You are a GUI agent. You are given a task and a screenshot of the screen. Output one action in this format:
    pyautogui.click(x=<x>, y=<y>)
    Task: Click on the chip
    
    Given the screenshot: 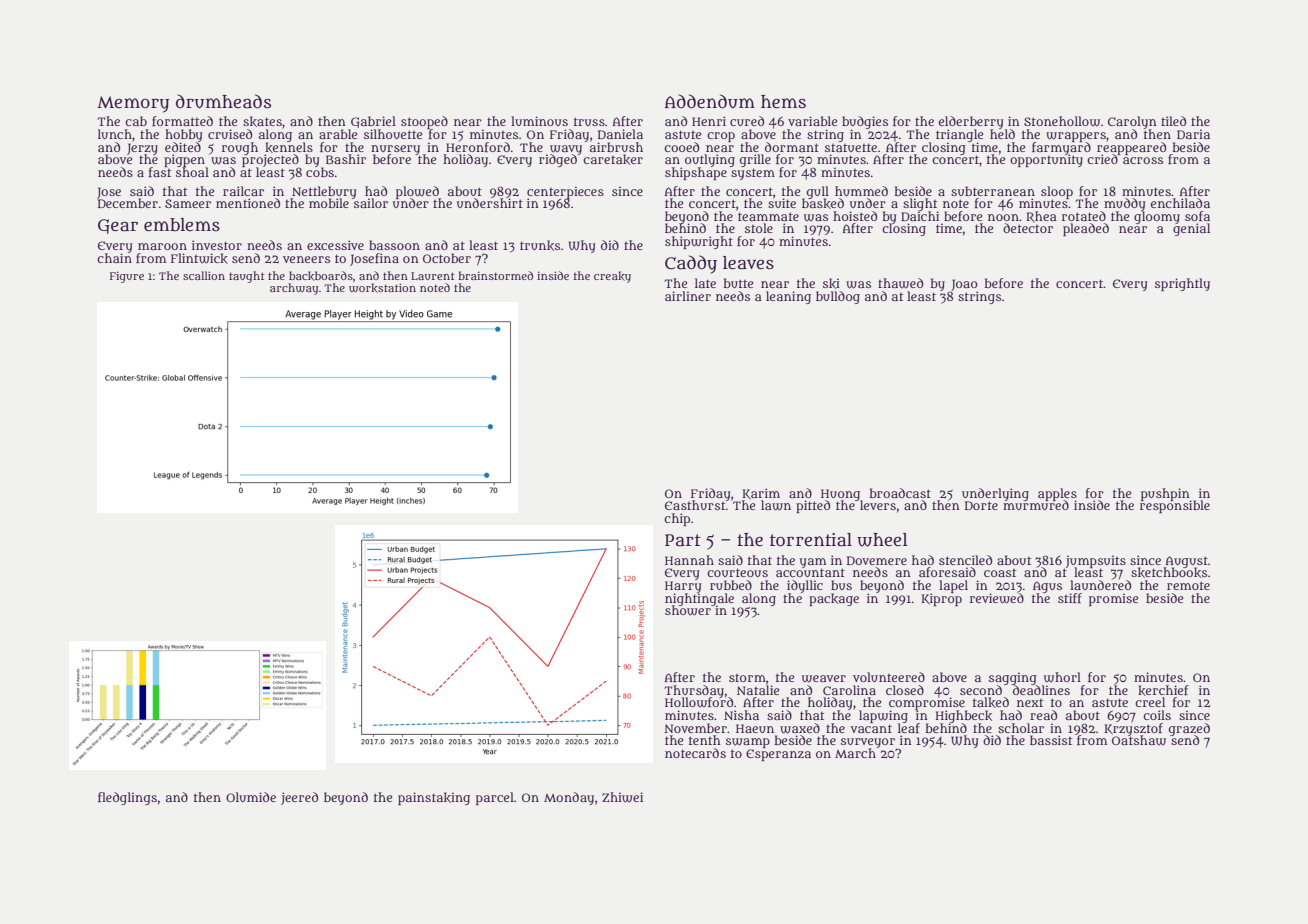 What is the action you would take?
    pyautogui.click(x=677, y=519)
